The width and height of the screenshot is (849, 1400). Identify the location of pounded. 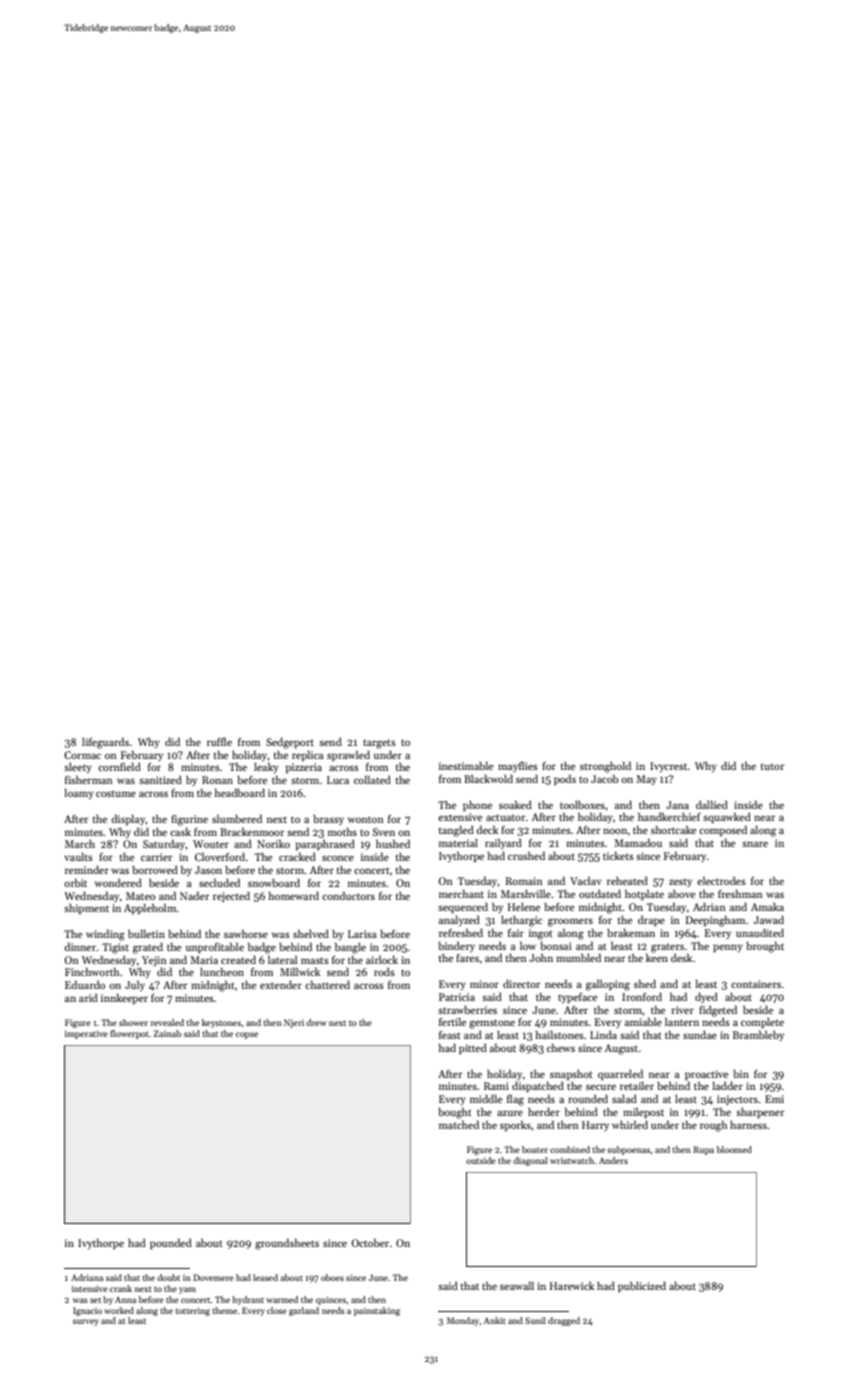
(171, 1243).
